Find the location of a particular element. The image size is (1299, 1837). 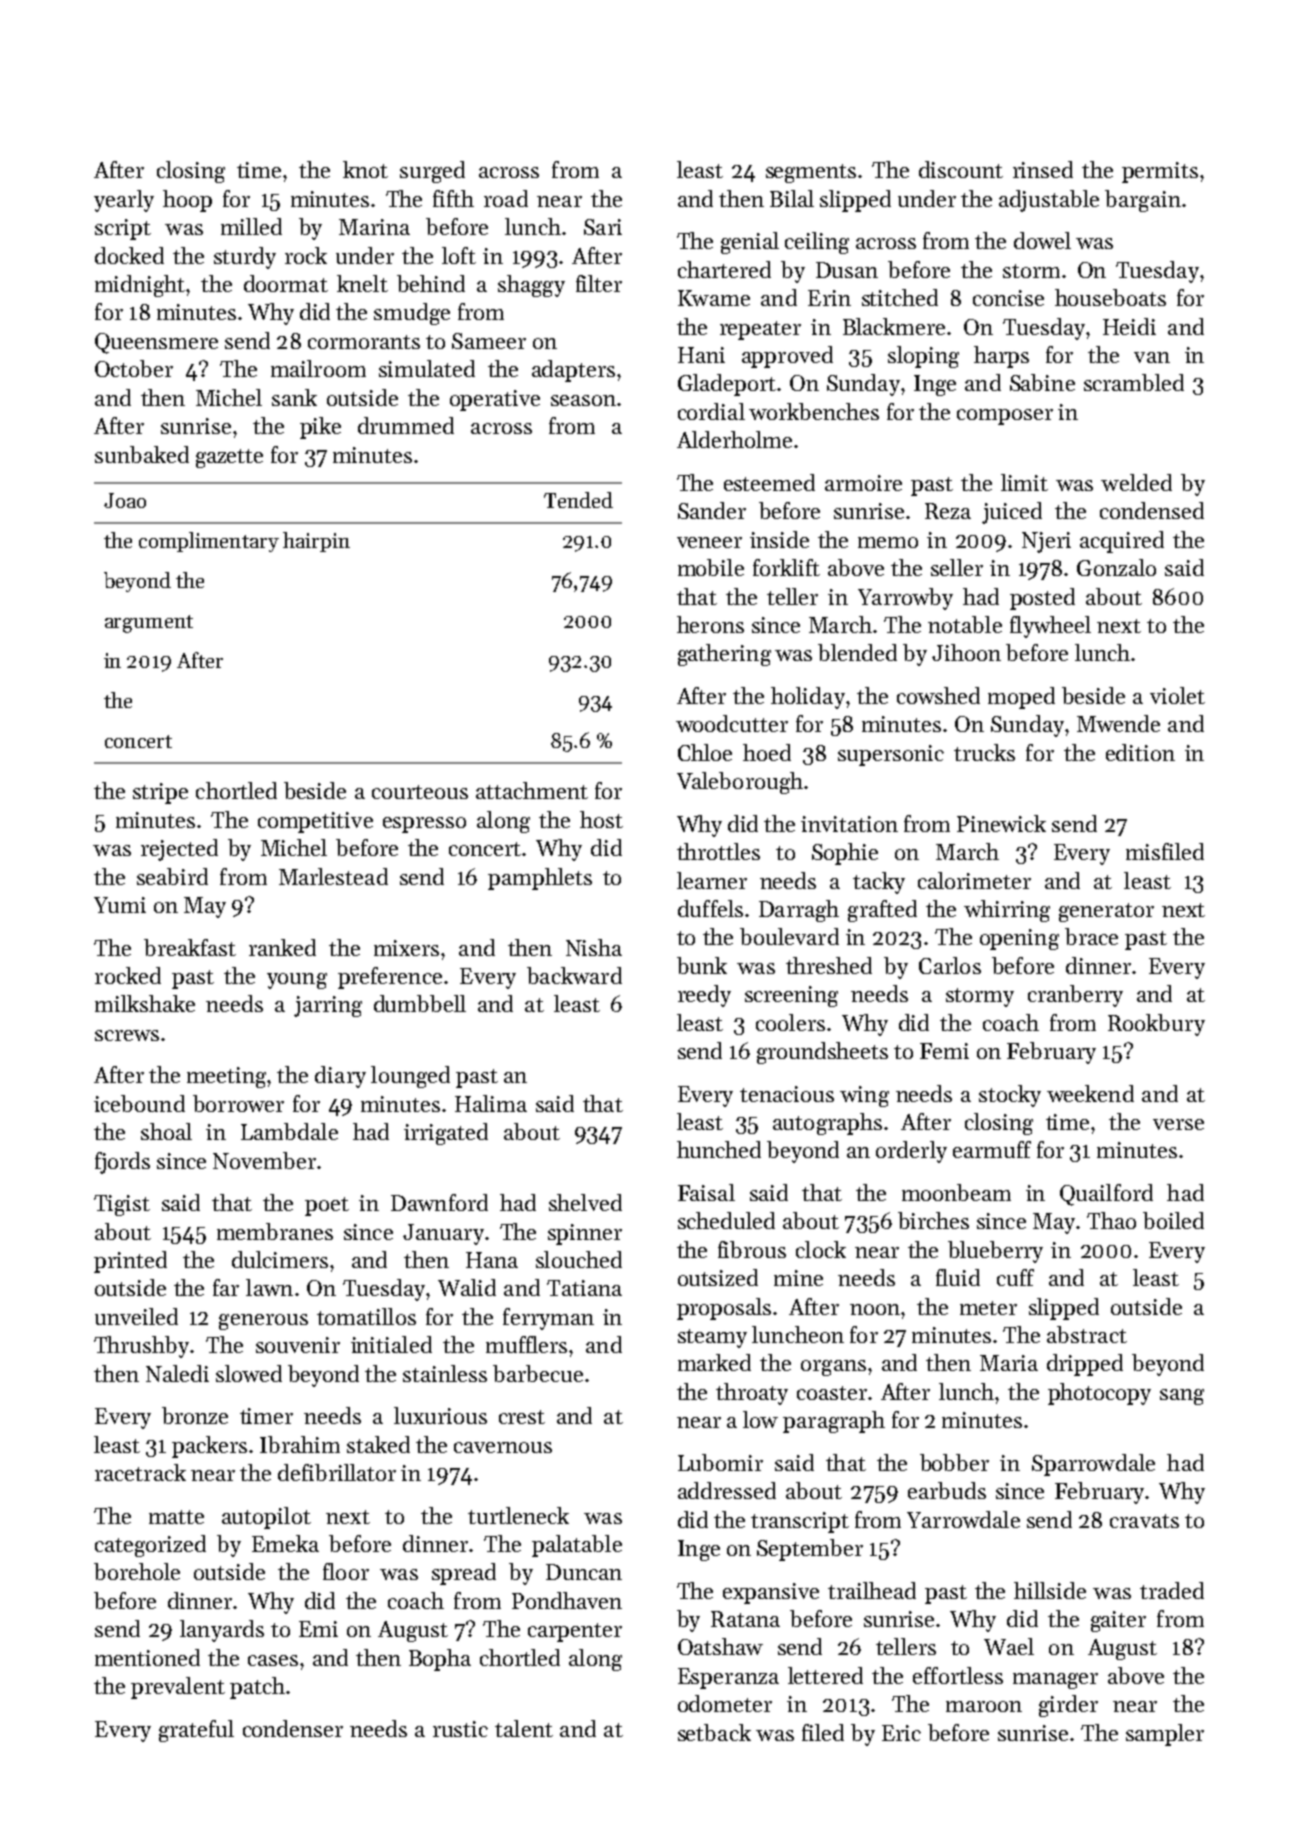

composer is located at coordinates (1005, 417).
